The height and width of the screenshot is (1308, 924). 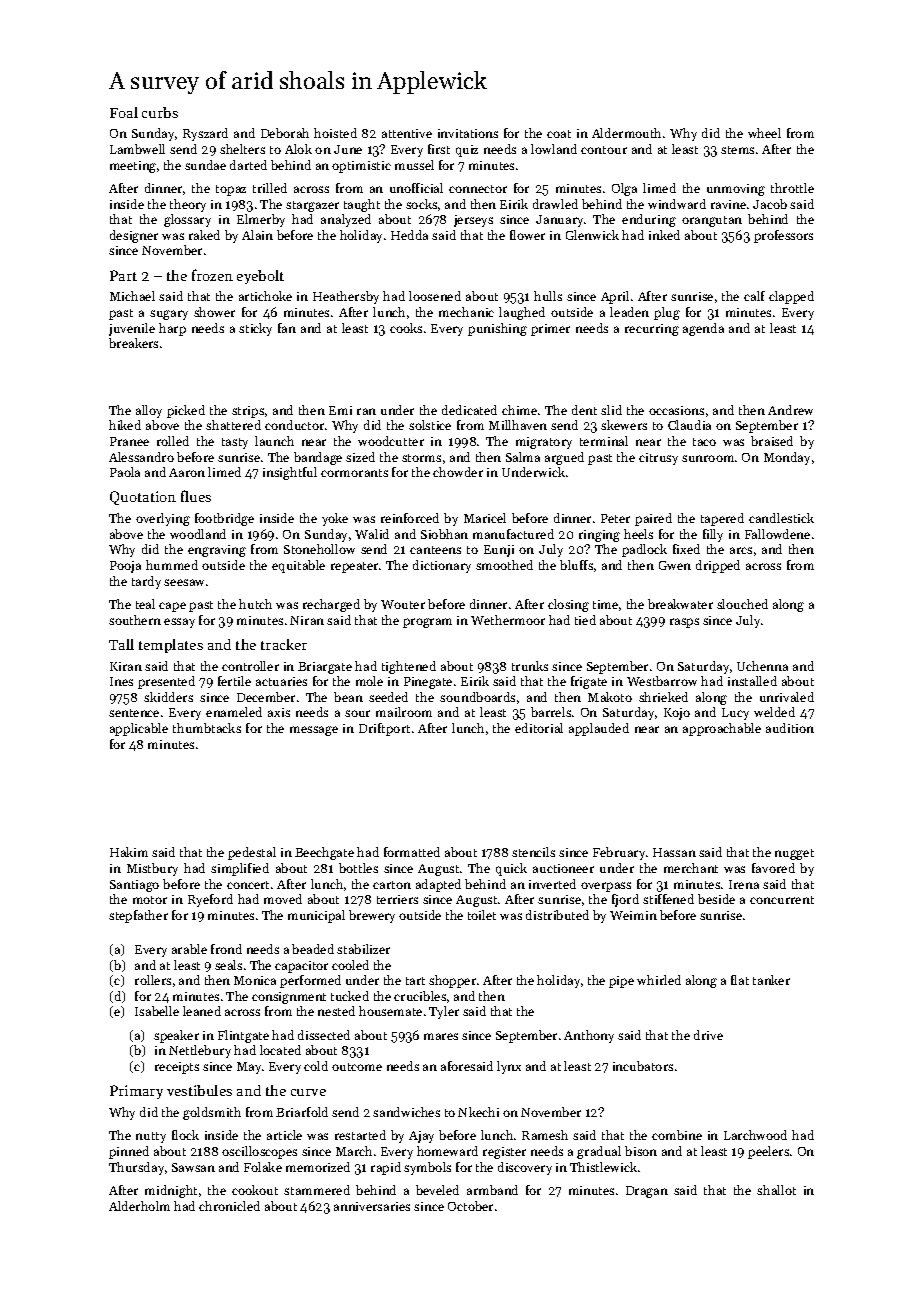 What do you see at coordinates (466, 312) in the screenshot?
I see `mechanic` at bounding box center [466, 312].
